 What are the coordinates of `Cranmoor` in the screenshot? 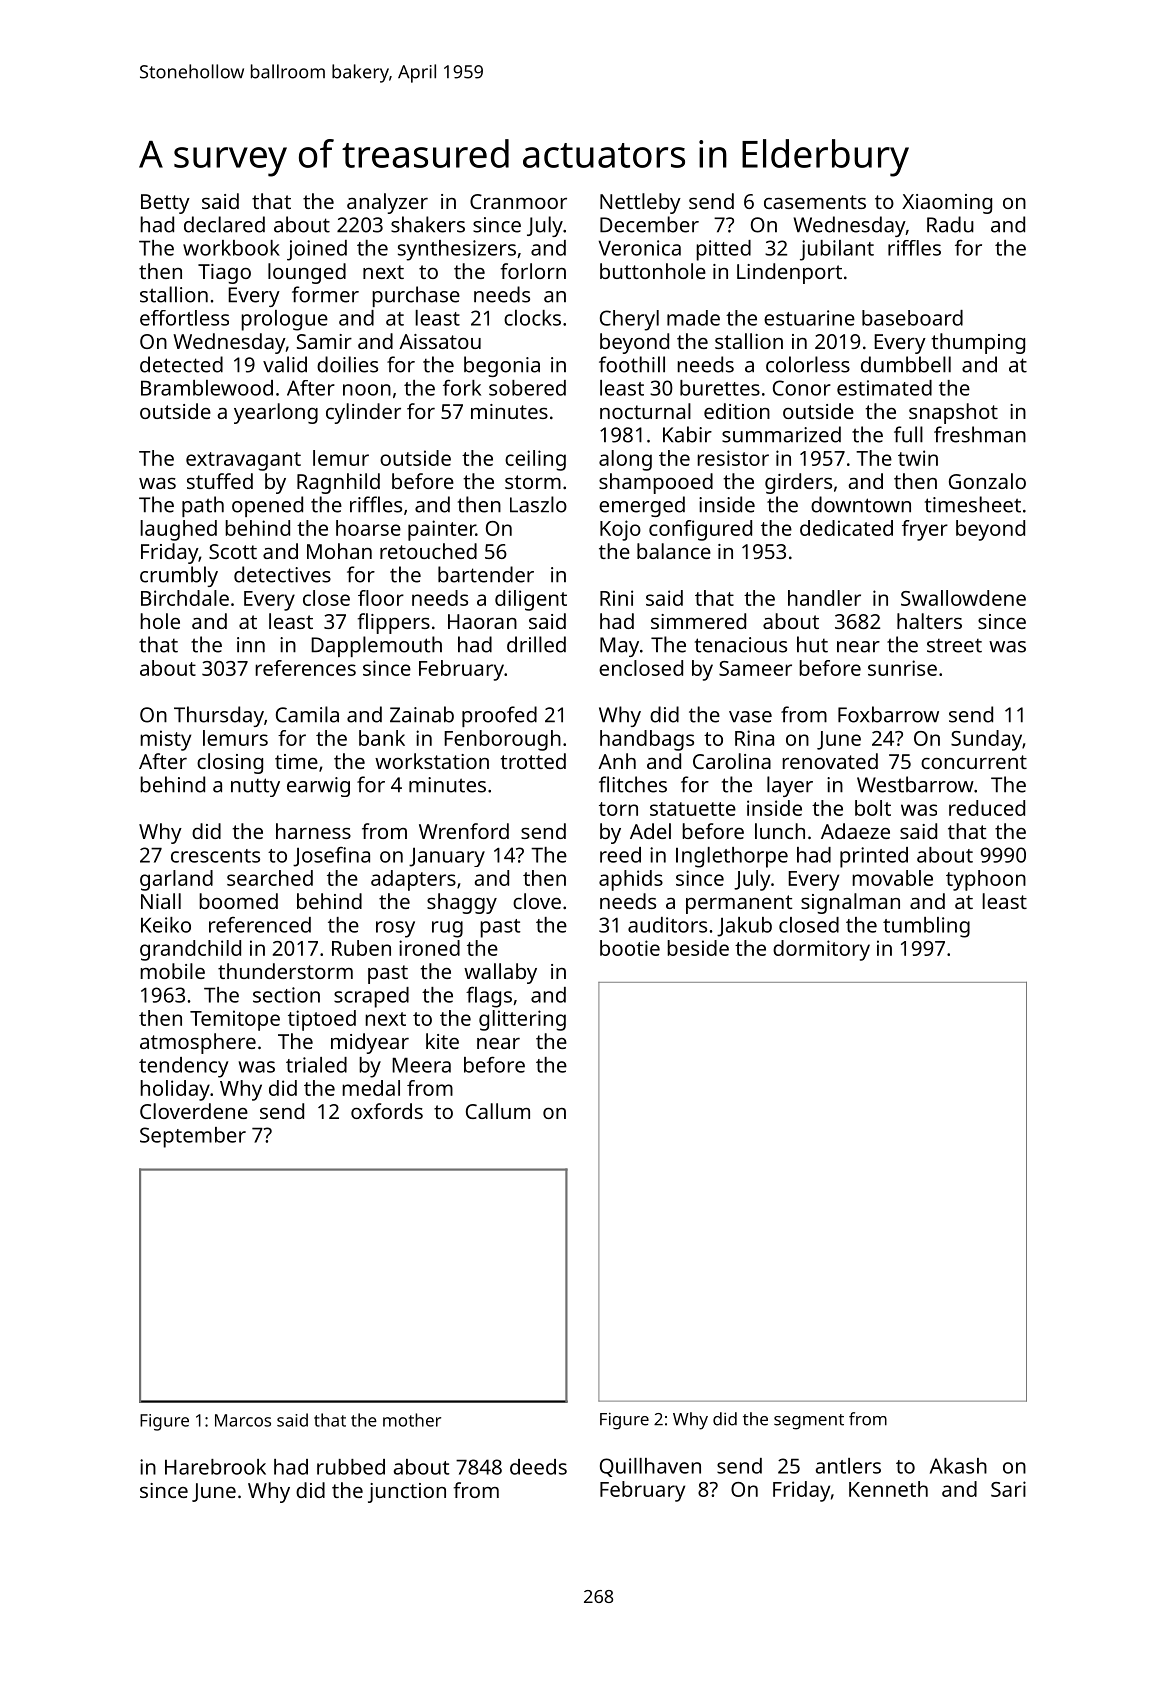 It's located at (518, 201).
